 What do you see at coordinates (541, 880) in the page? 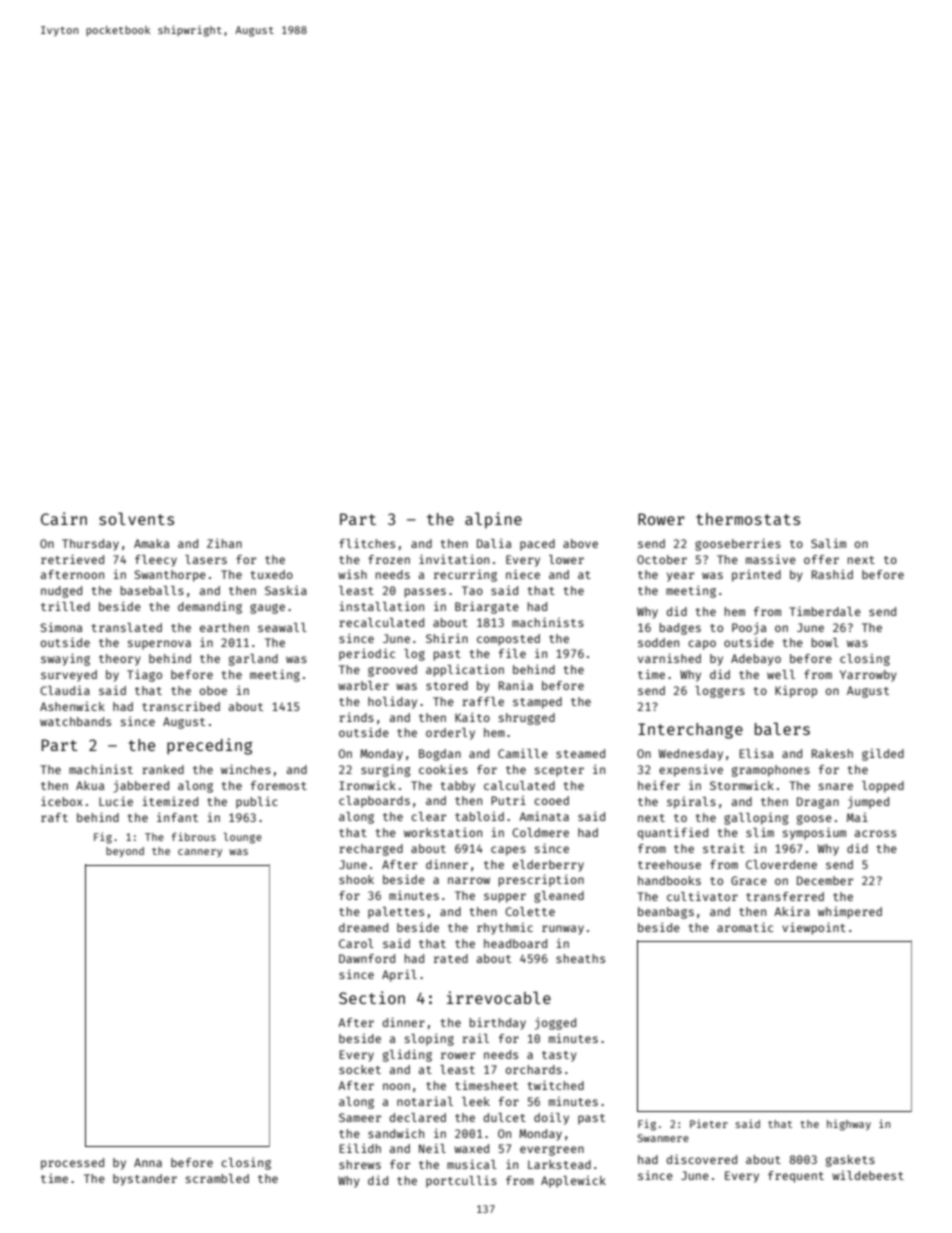
I see `prescription` at bounding box center [541, 880].
